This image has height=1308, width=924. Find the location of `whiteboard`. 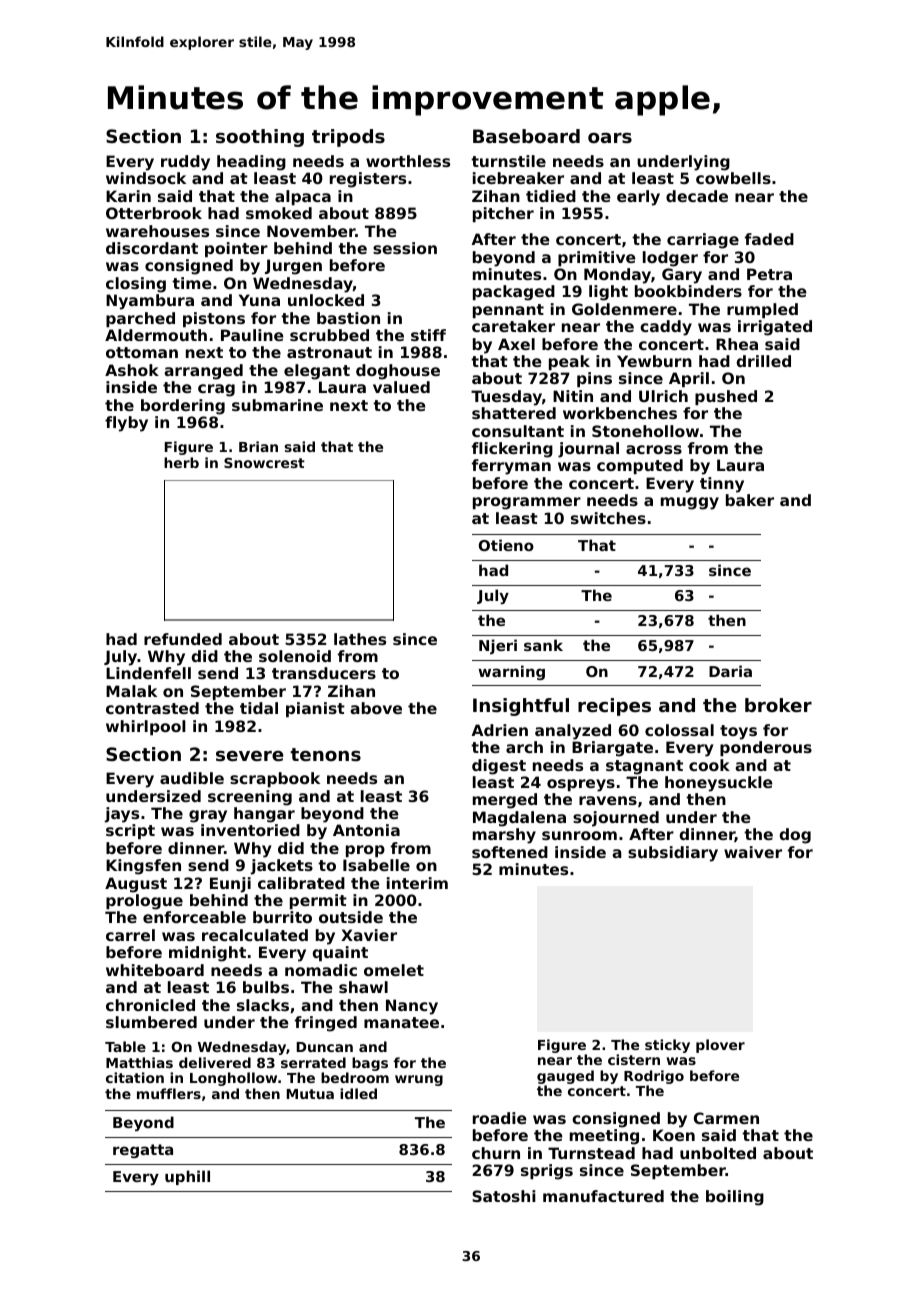

whiteboard is located at coordinates (155, 970).
